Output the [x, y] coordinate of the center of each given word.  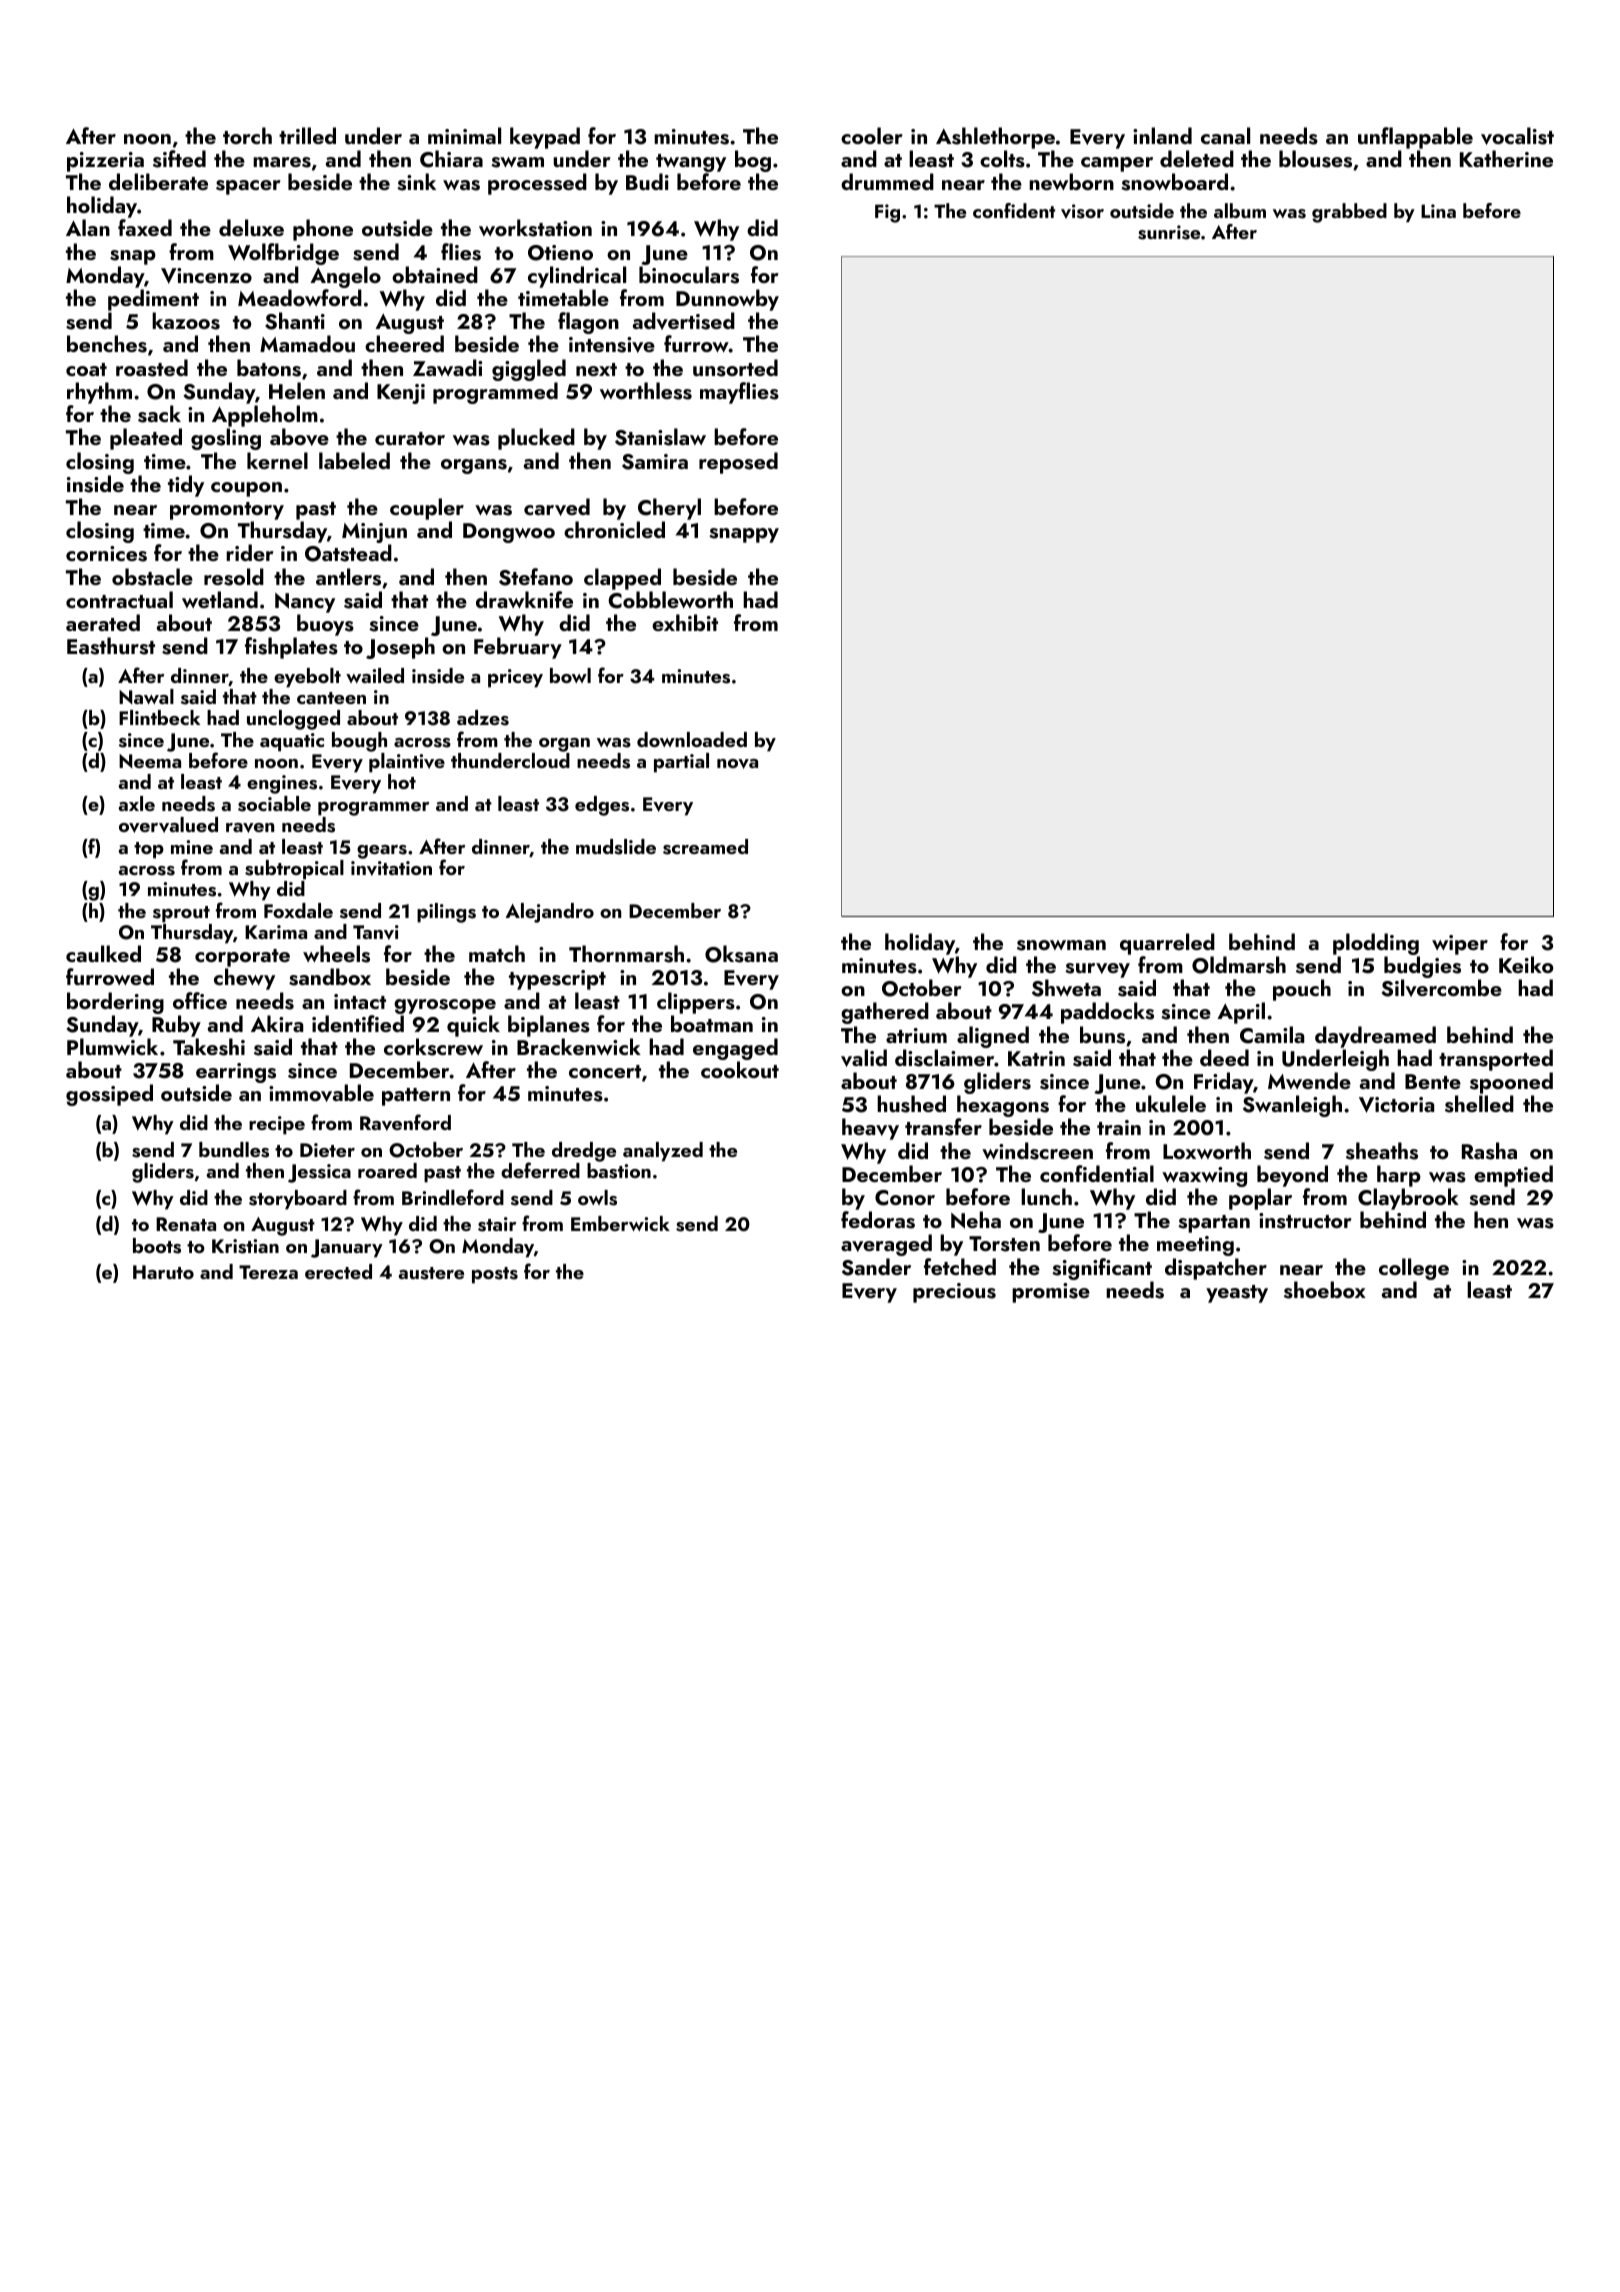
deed [1224, 1057]
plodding [1376, 944]
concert [605, 1071]
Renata [186, 1224]
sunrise [1169, 232]
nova [737, 764]
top [149, 850]
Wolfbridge [283, 254]
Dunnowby [727, 300]
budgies [1422, 967]
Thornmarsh [626, 954]
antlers [348, 577]
